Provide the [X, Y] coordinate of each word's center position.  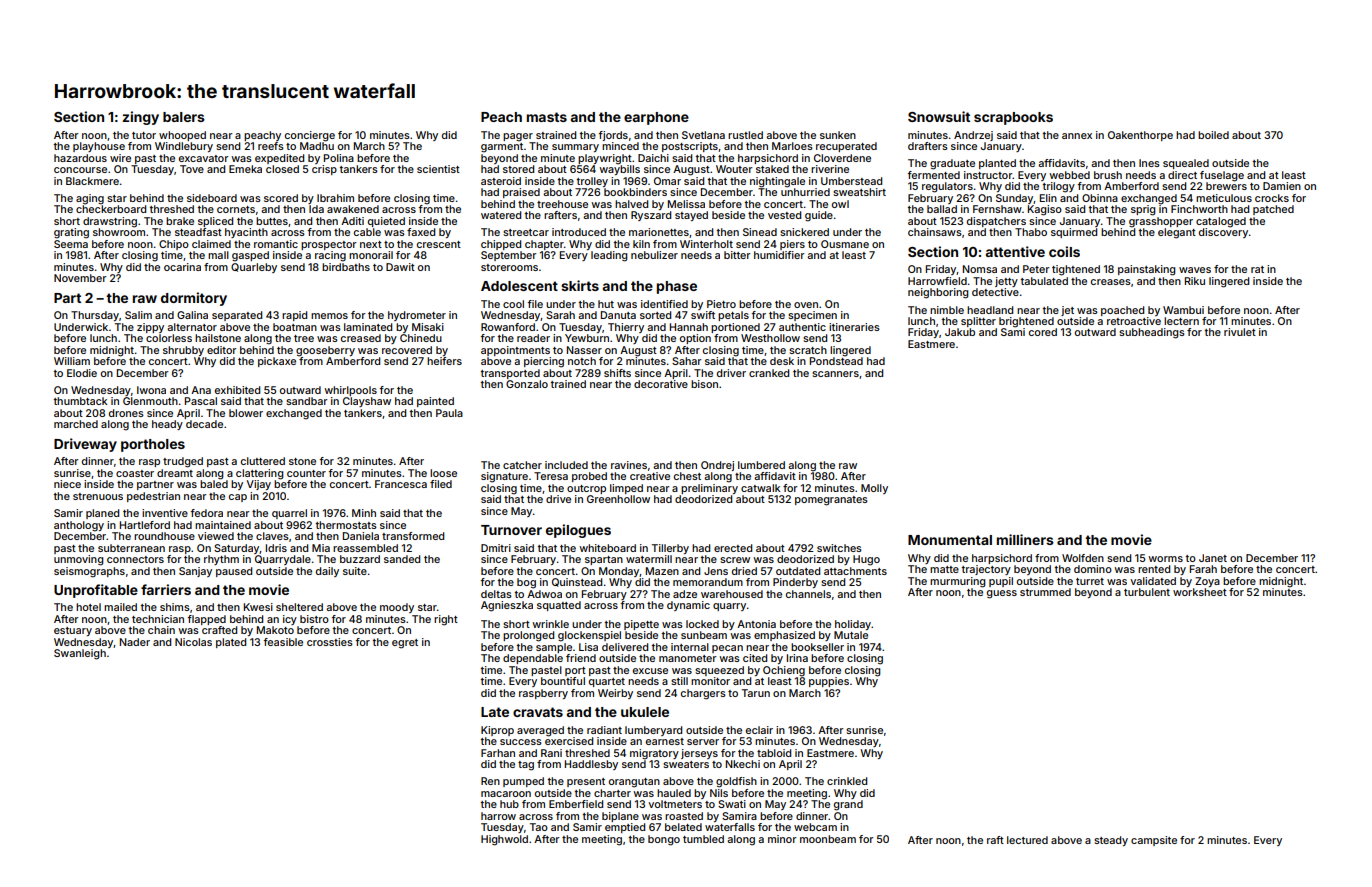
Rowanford [508, 327]
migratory [654, 754]
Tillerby [670, 549]
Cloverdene [842, 158]
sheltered [299, 607]
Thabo [1031, 232]
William [72, 361]
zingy [140, 118]
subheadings [1152, 333]
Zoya [1207, 582]
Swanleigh [80, 654]
